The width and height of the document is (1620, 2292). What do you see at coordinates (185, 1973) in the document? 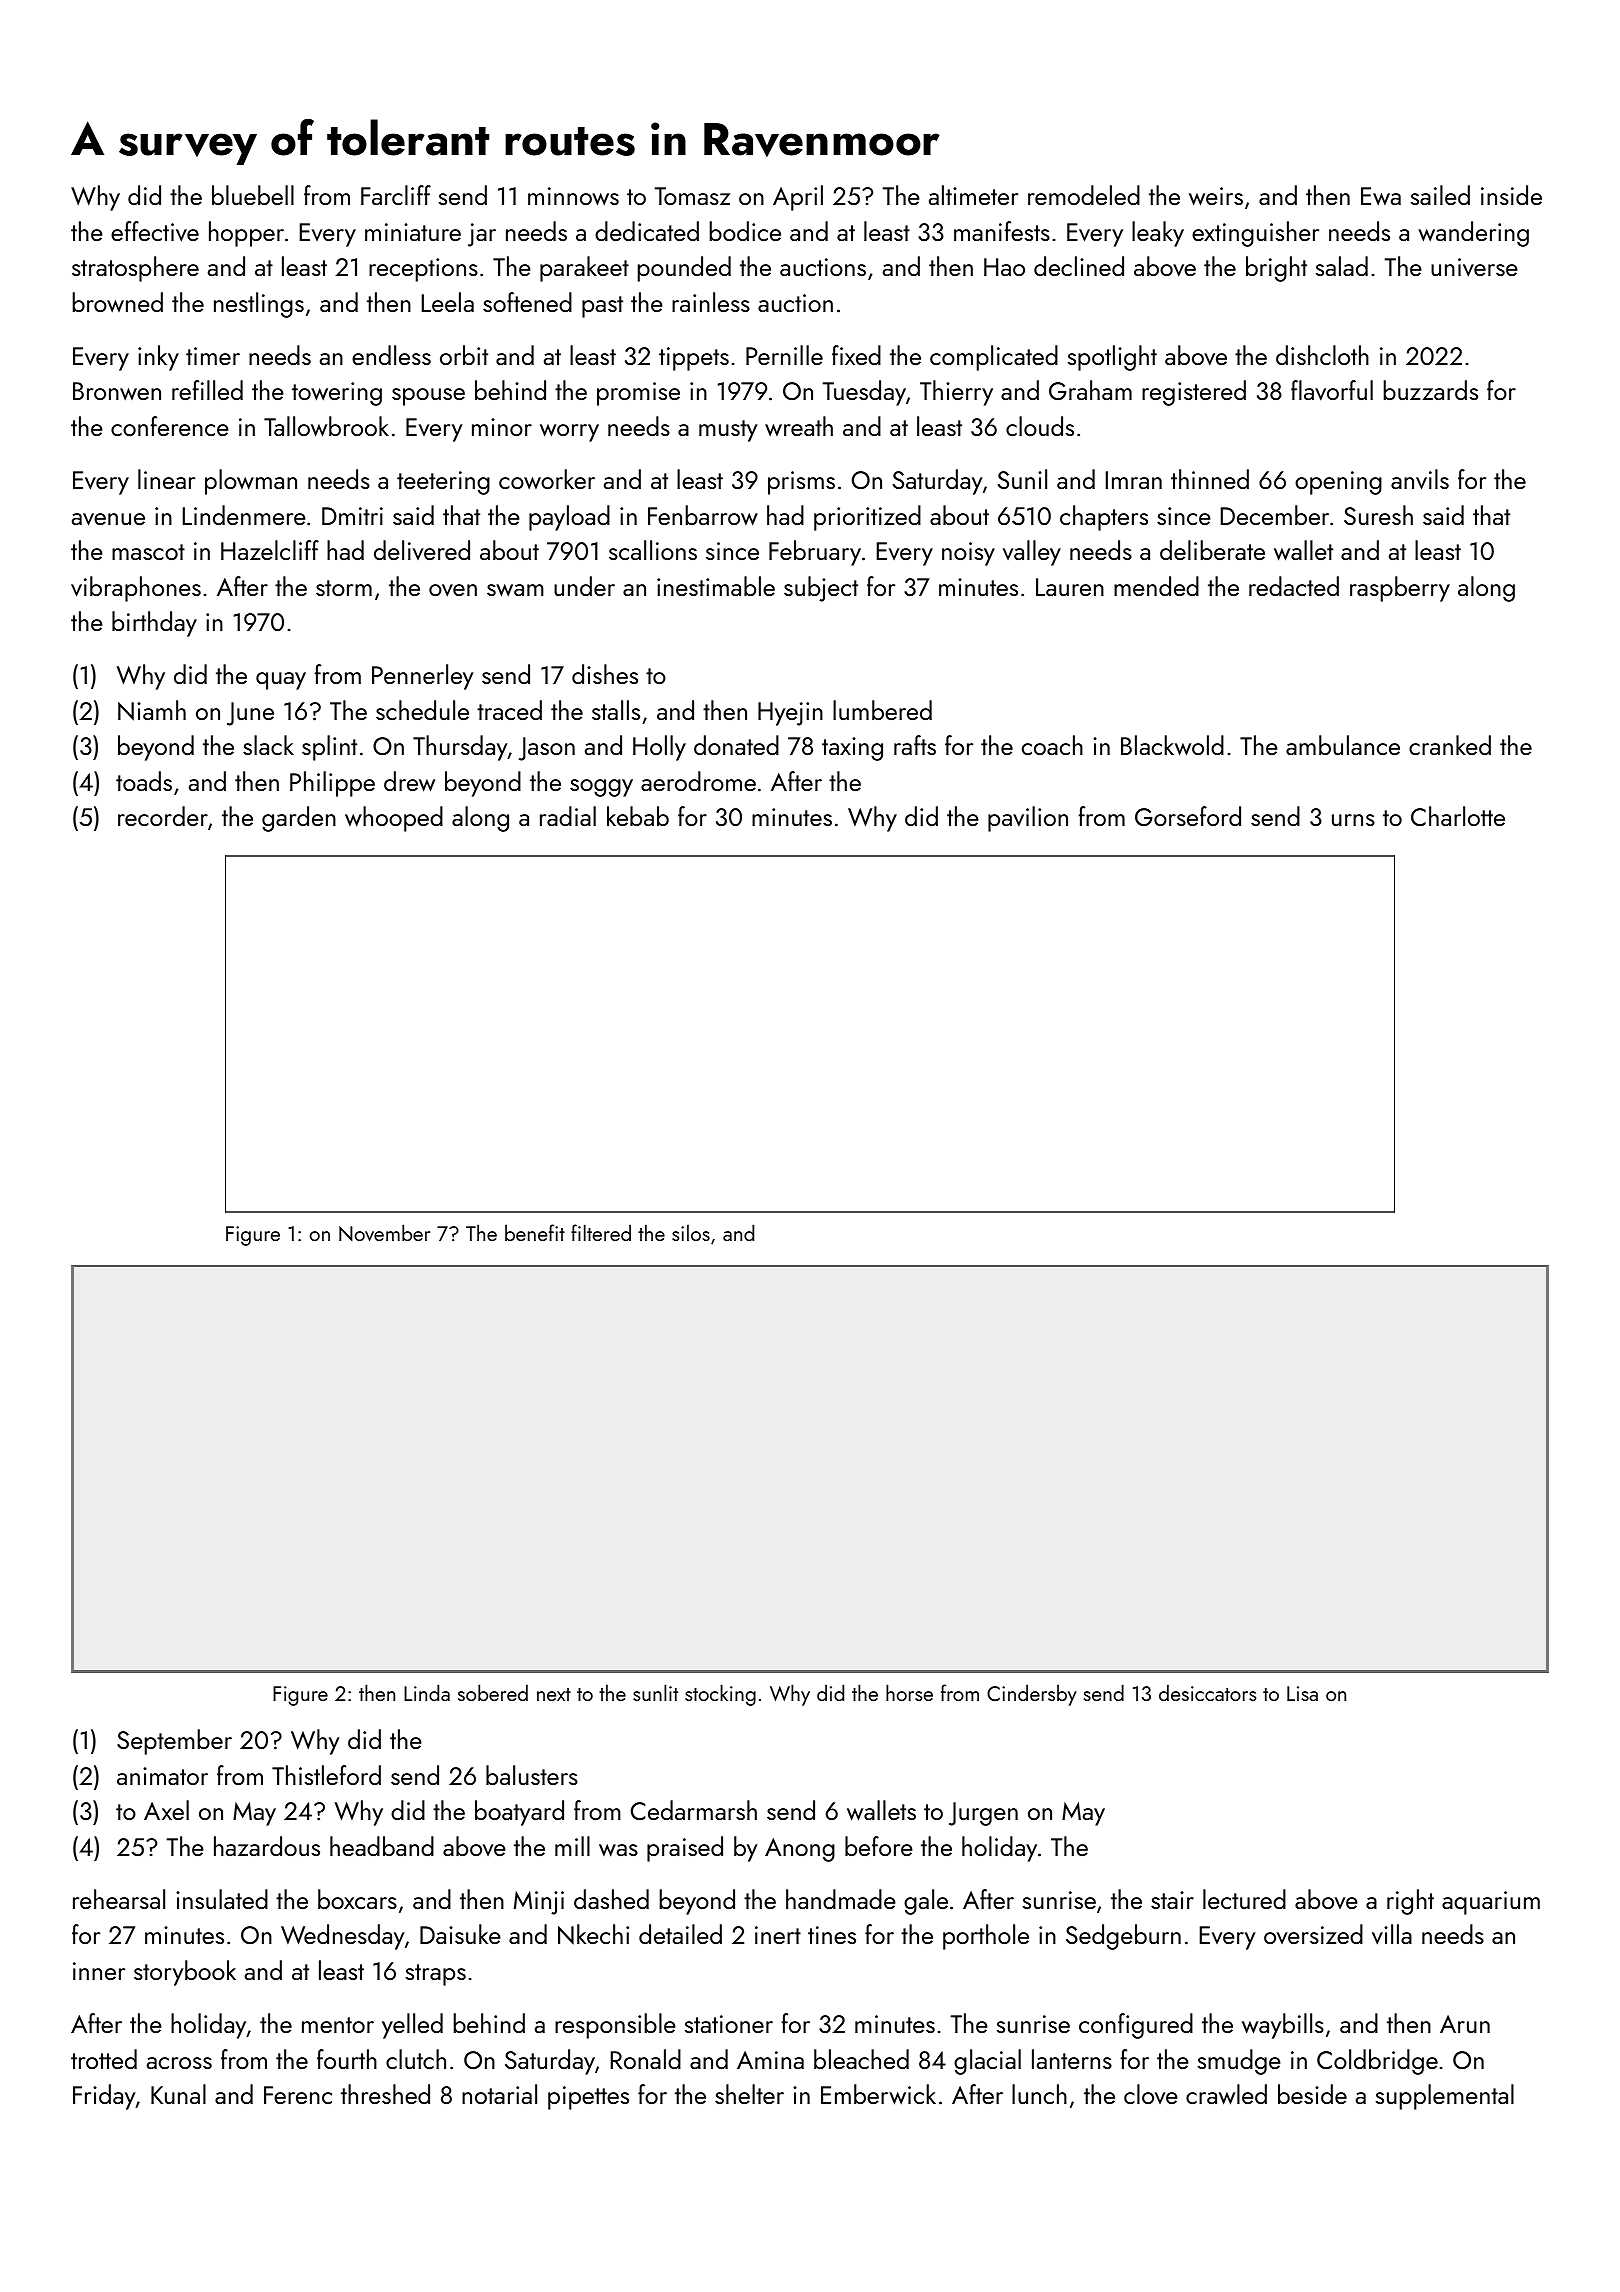
I see `storybook` at bounding box center [185, 1973].
